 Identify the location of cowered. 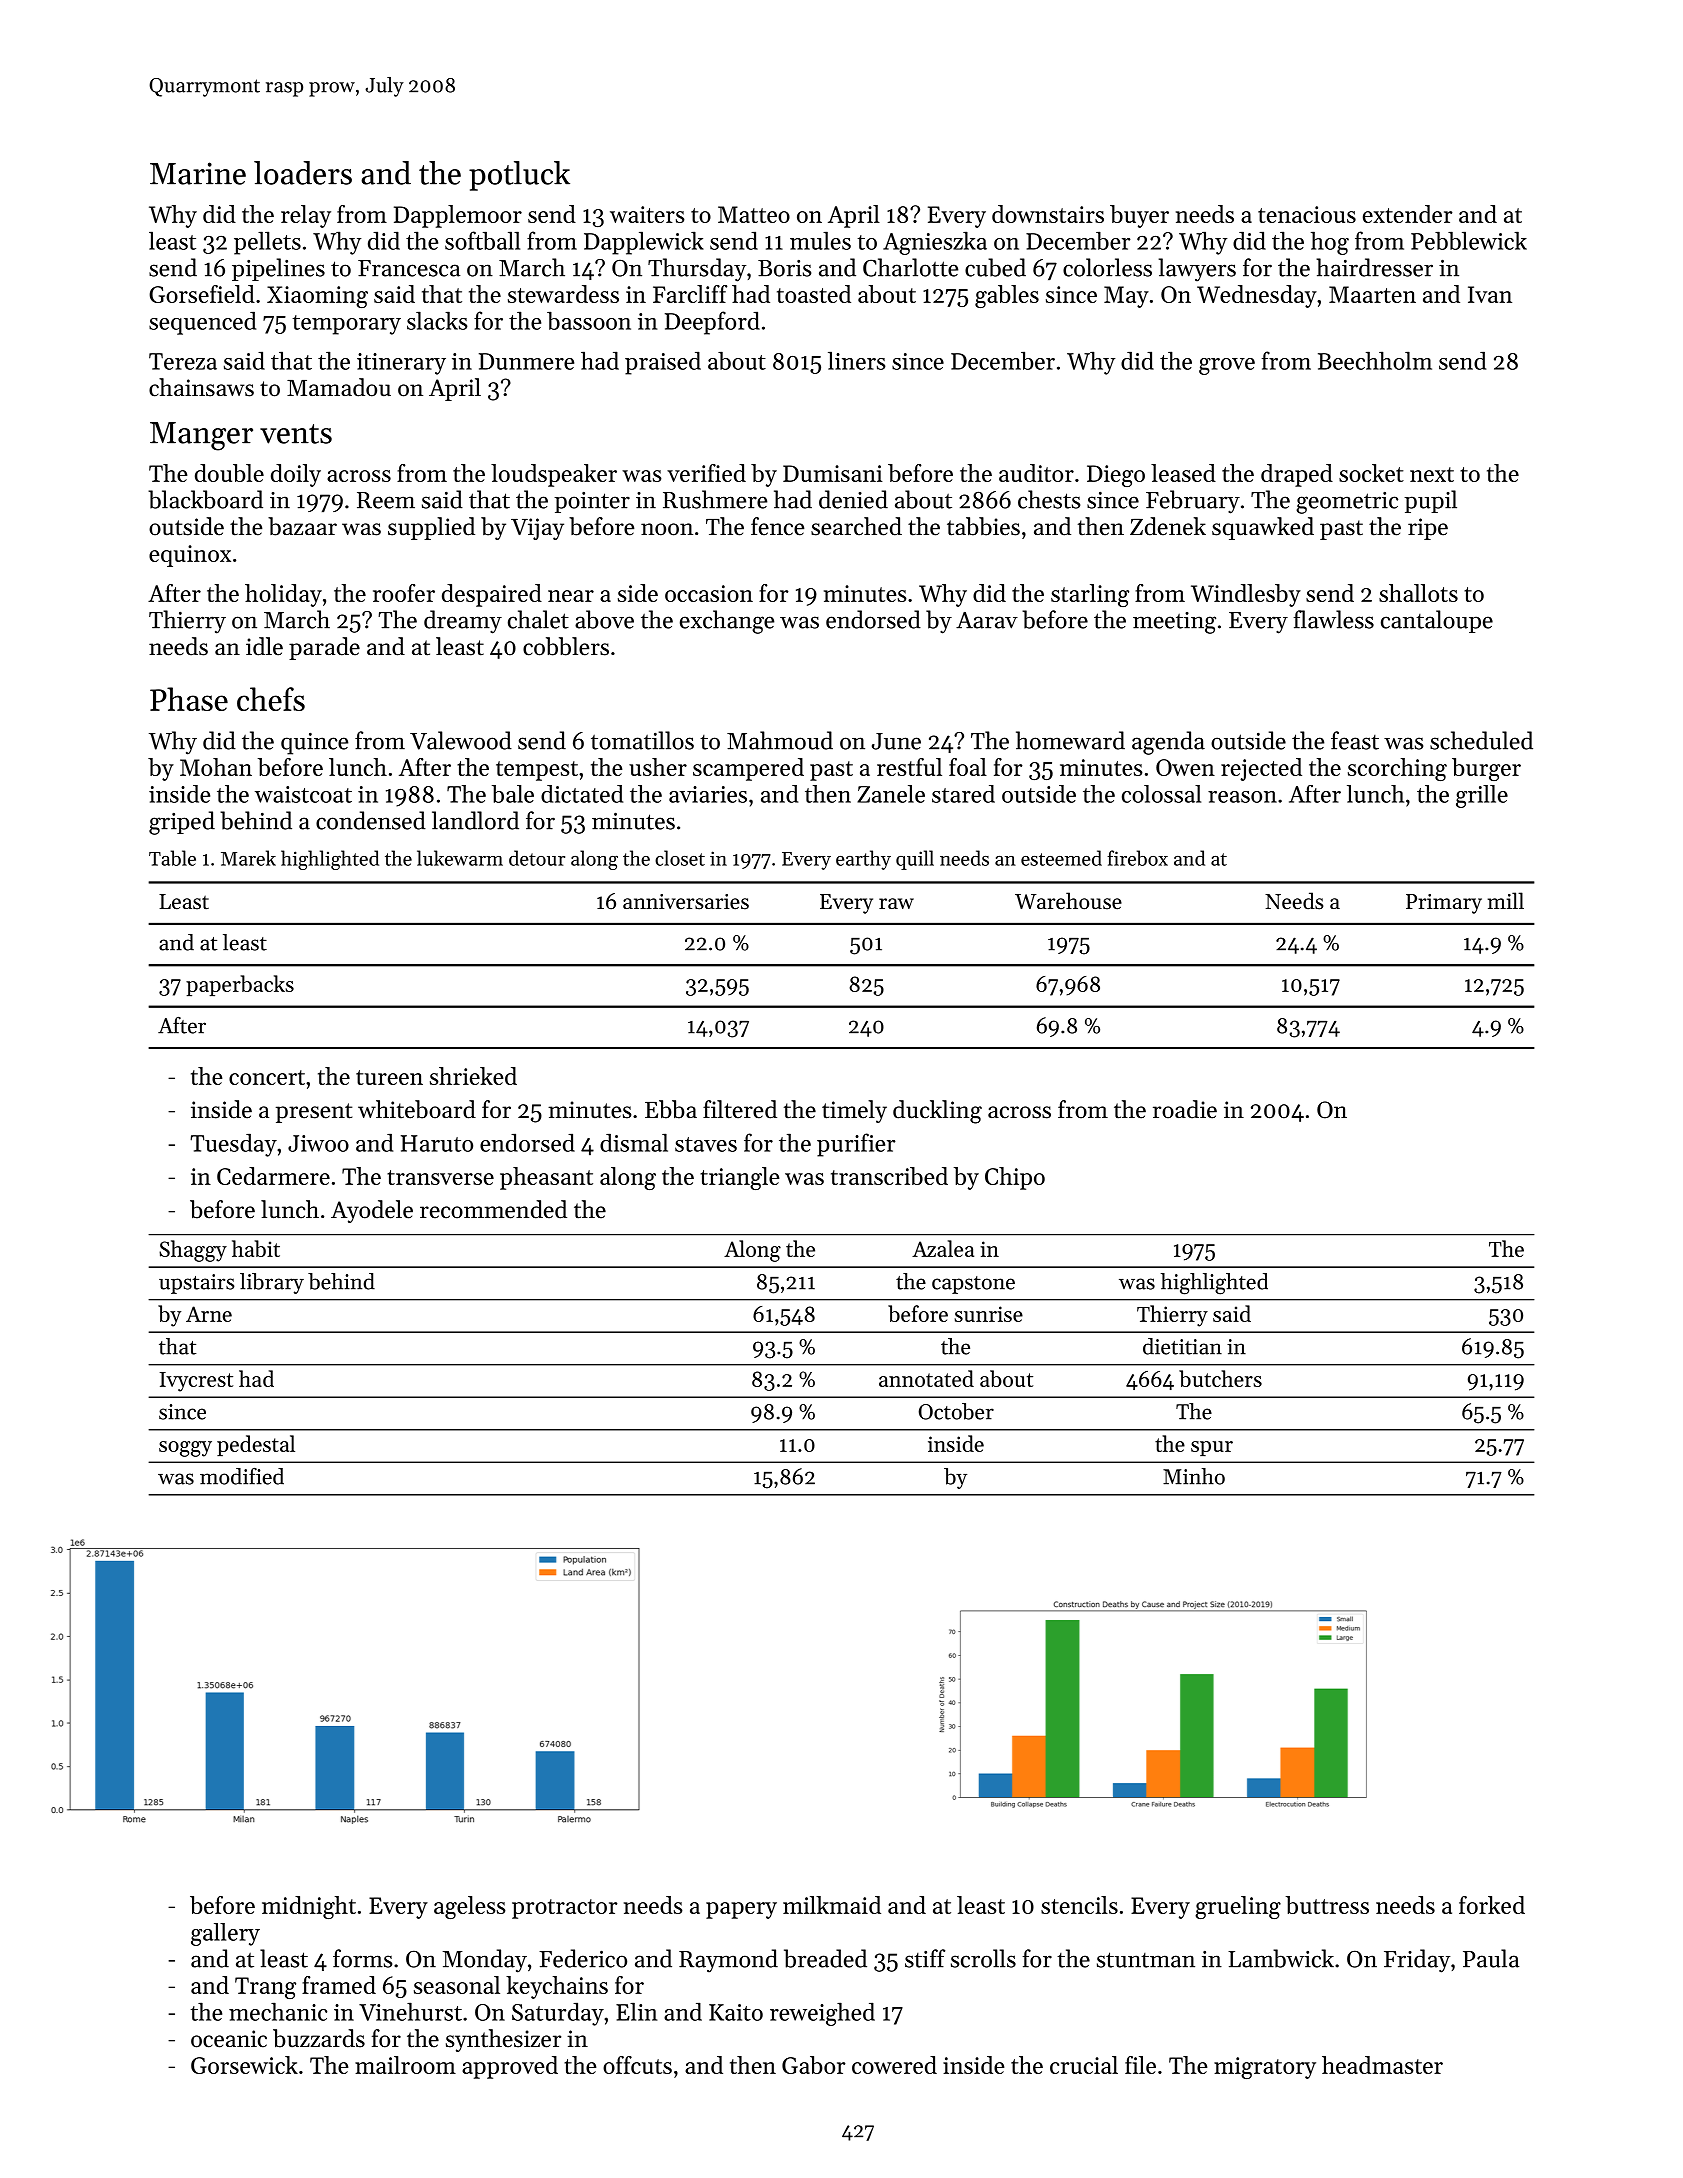
(894, 2065).
